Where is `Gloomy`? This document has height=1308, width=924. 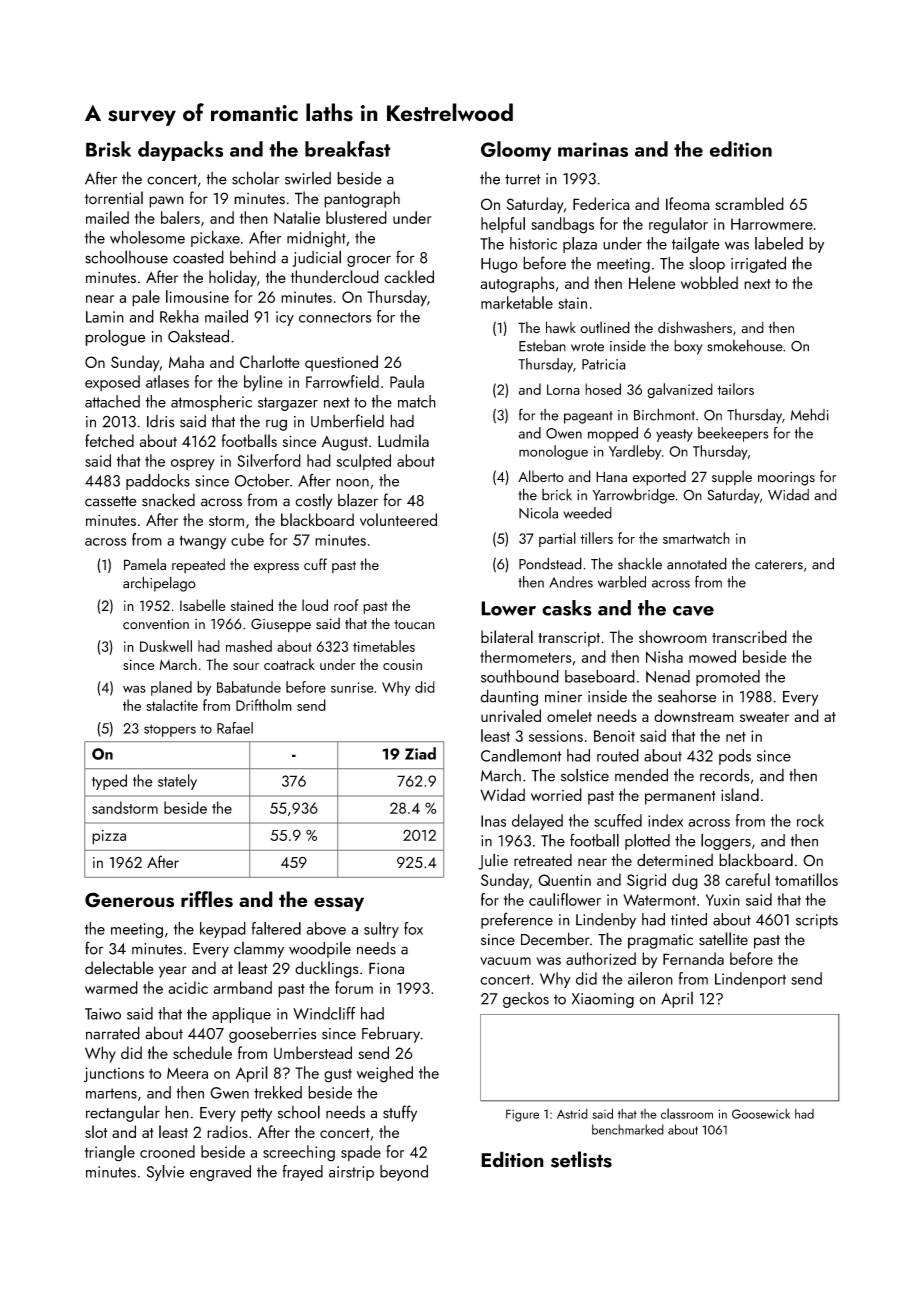 Gloomy is located at coordinates (516, 151).
